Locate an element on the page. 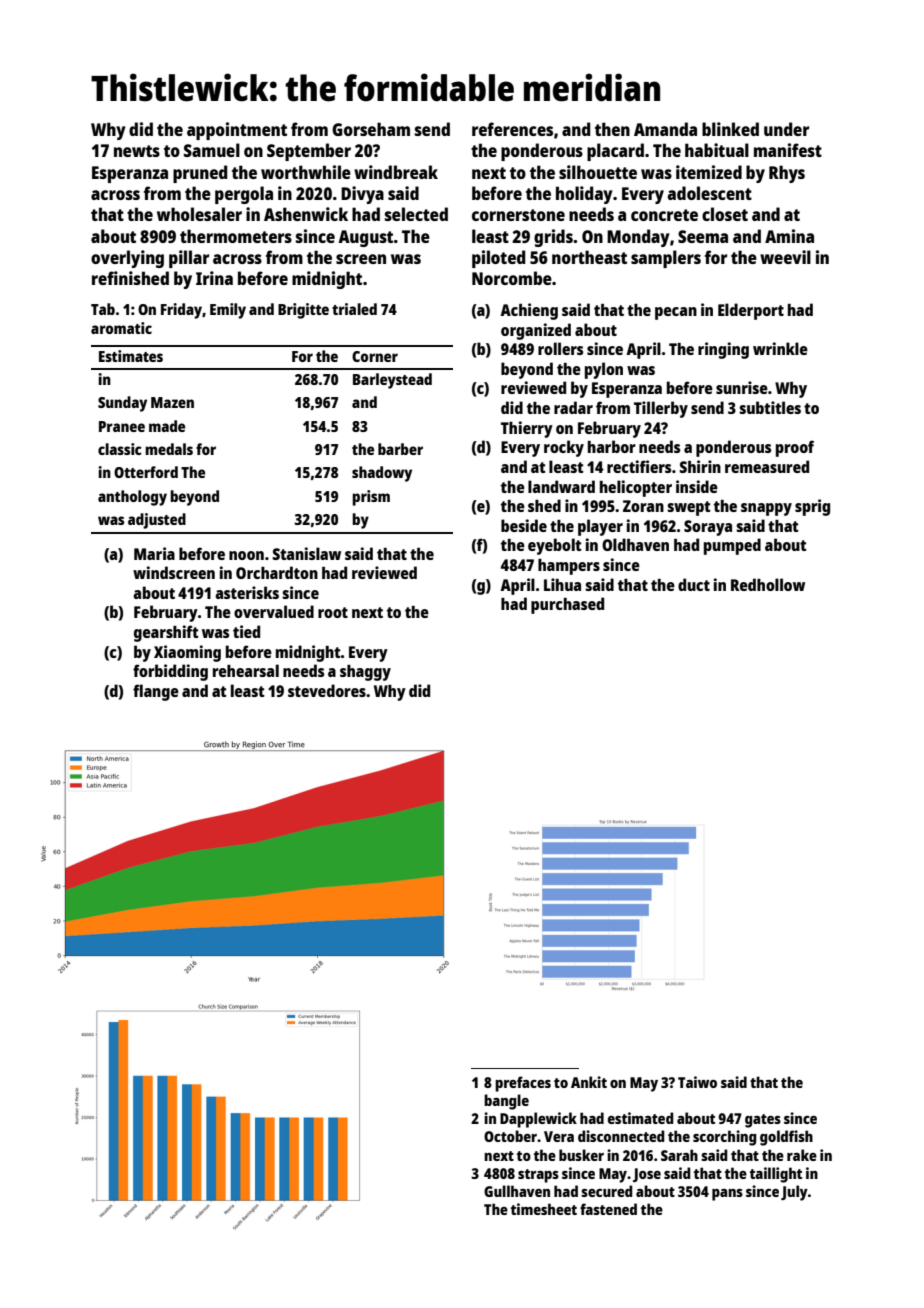 Image resolution: width=924 pixels, height=1308 pixels. Elderport is located at coordinates (751, 311).
